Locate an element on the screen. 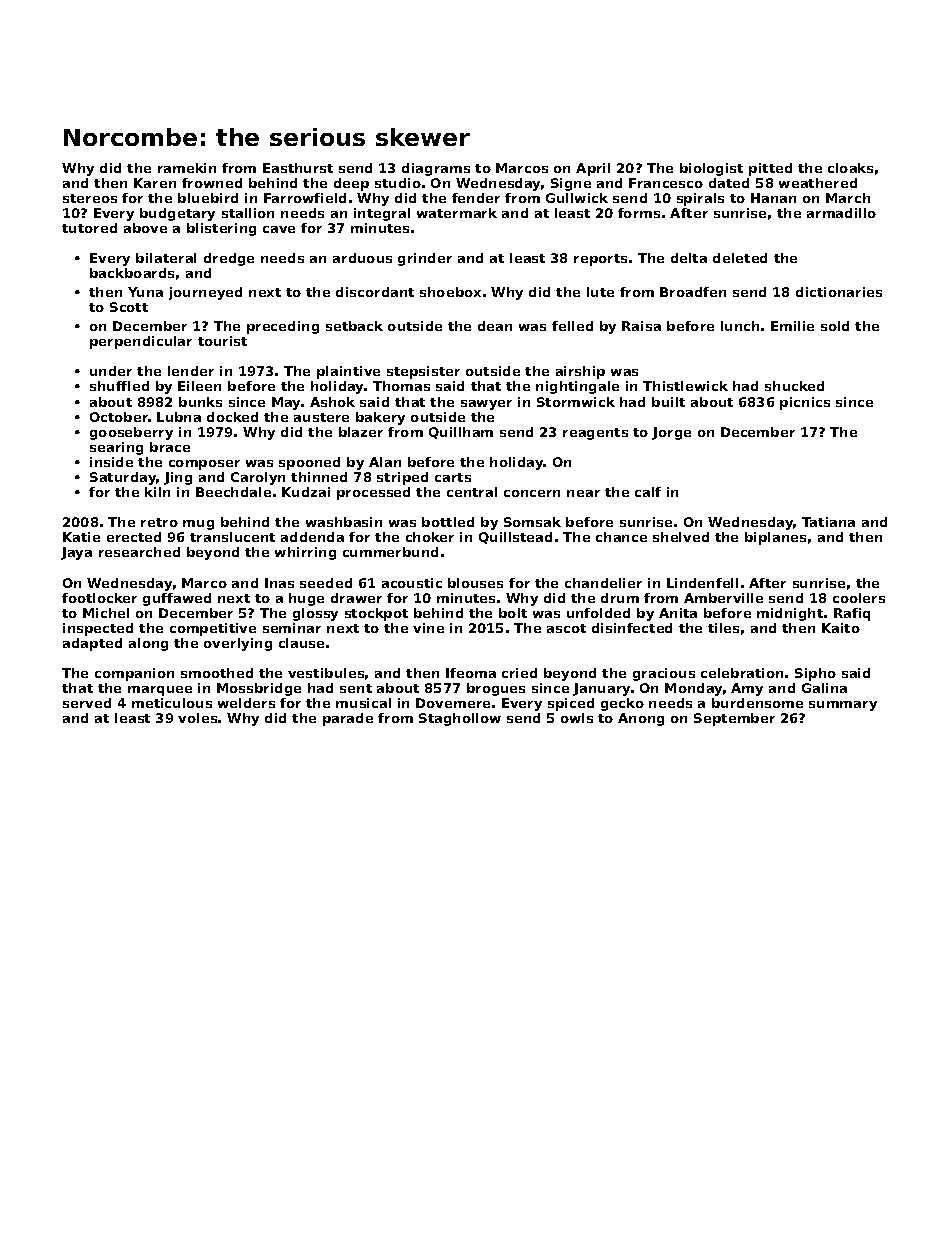 The image size is (952, 1233). coolers is located at coordinates (859, 598).
